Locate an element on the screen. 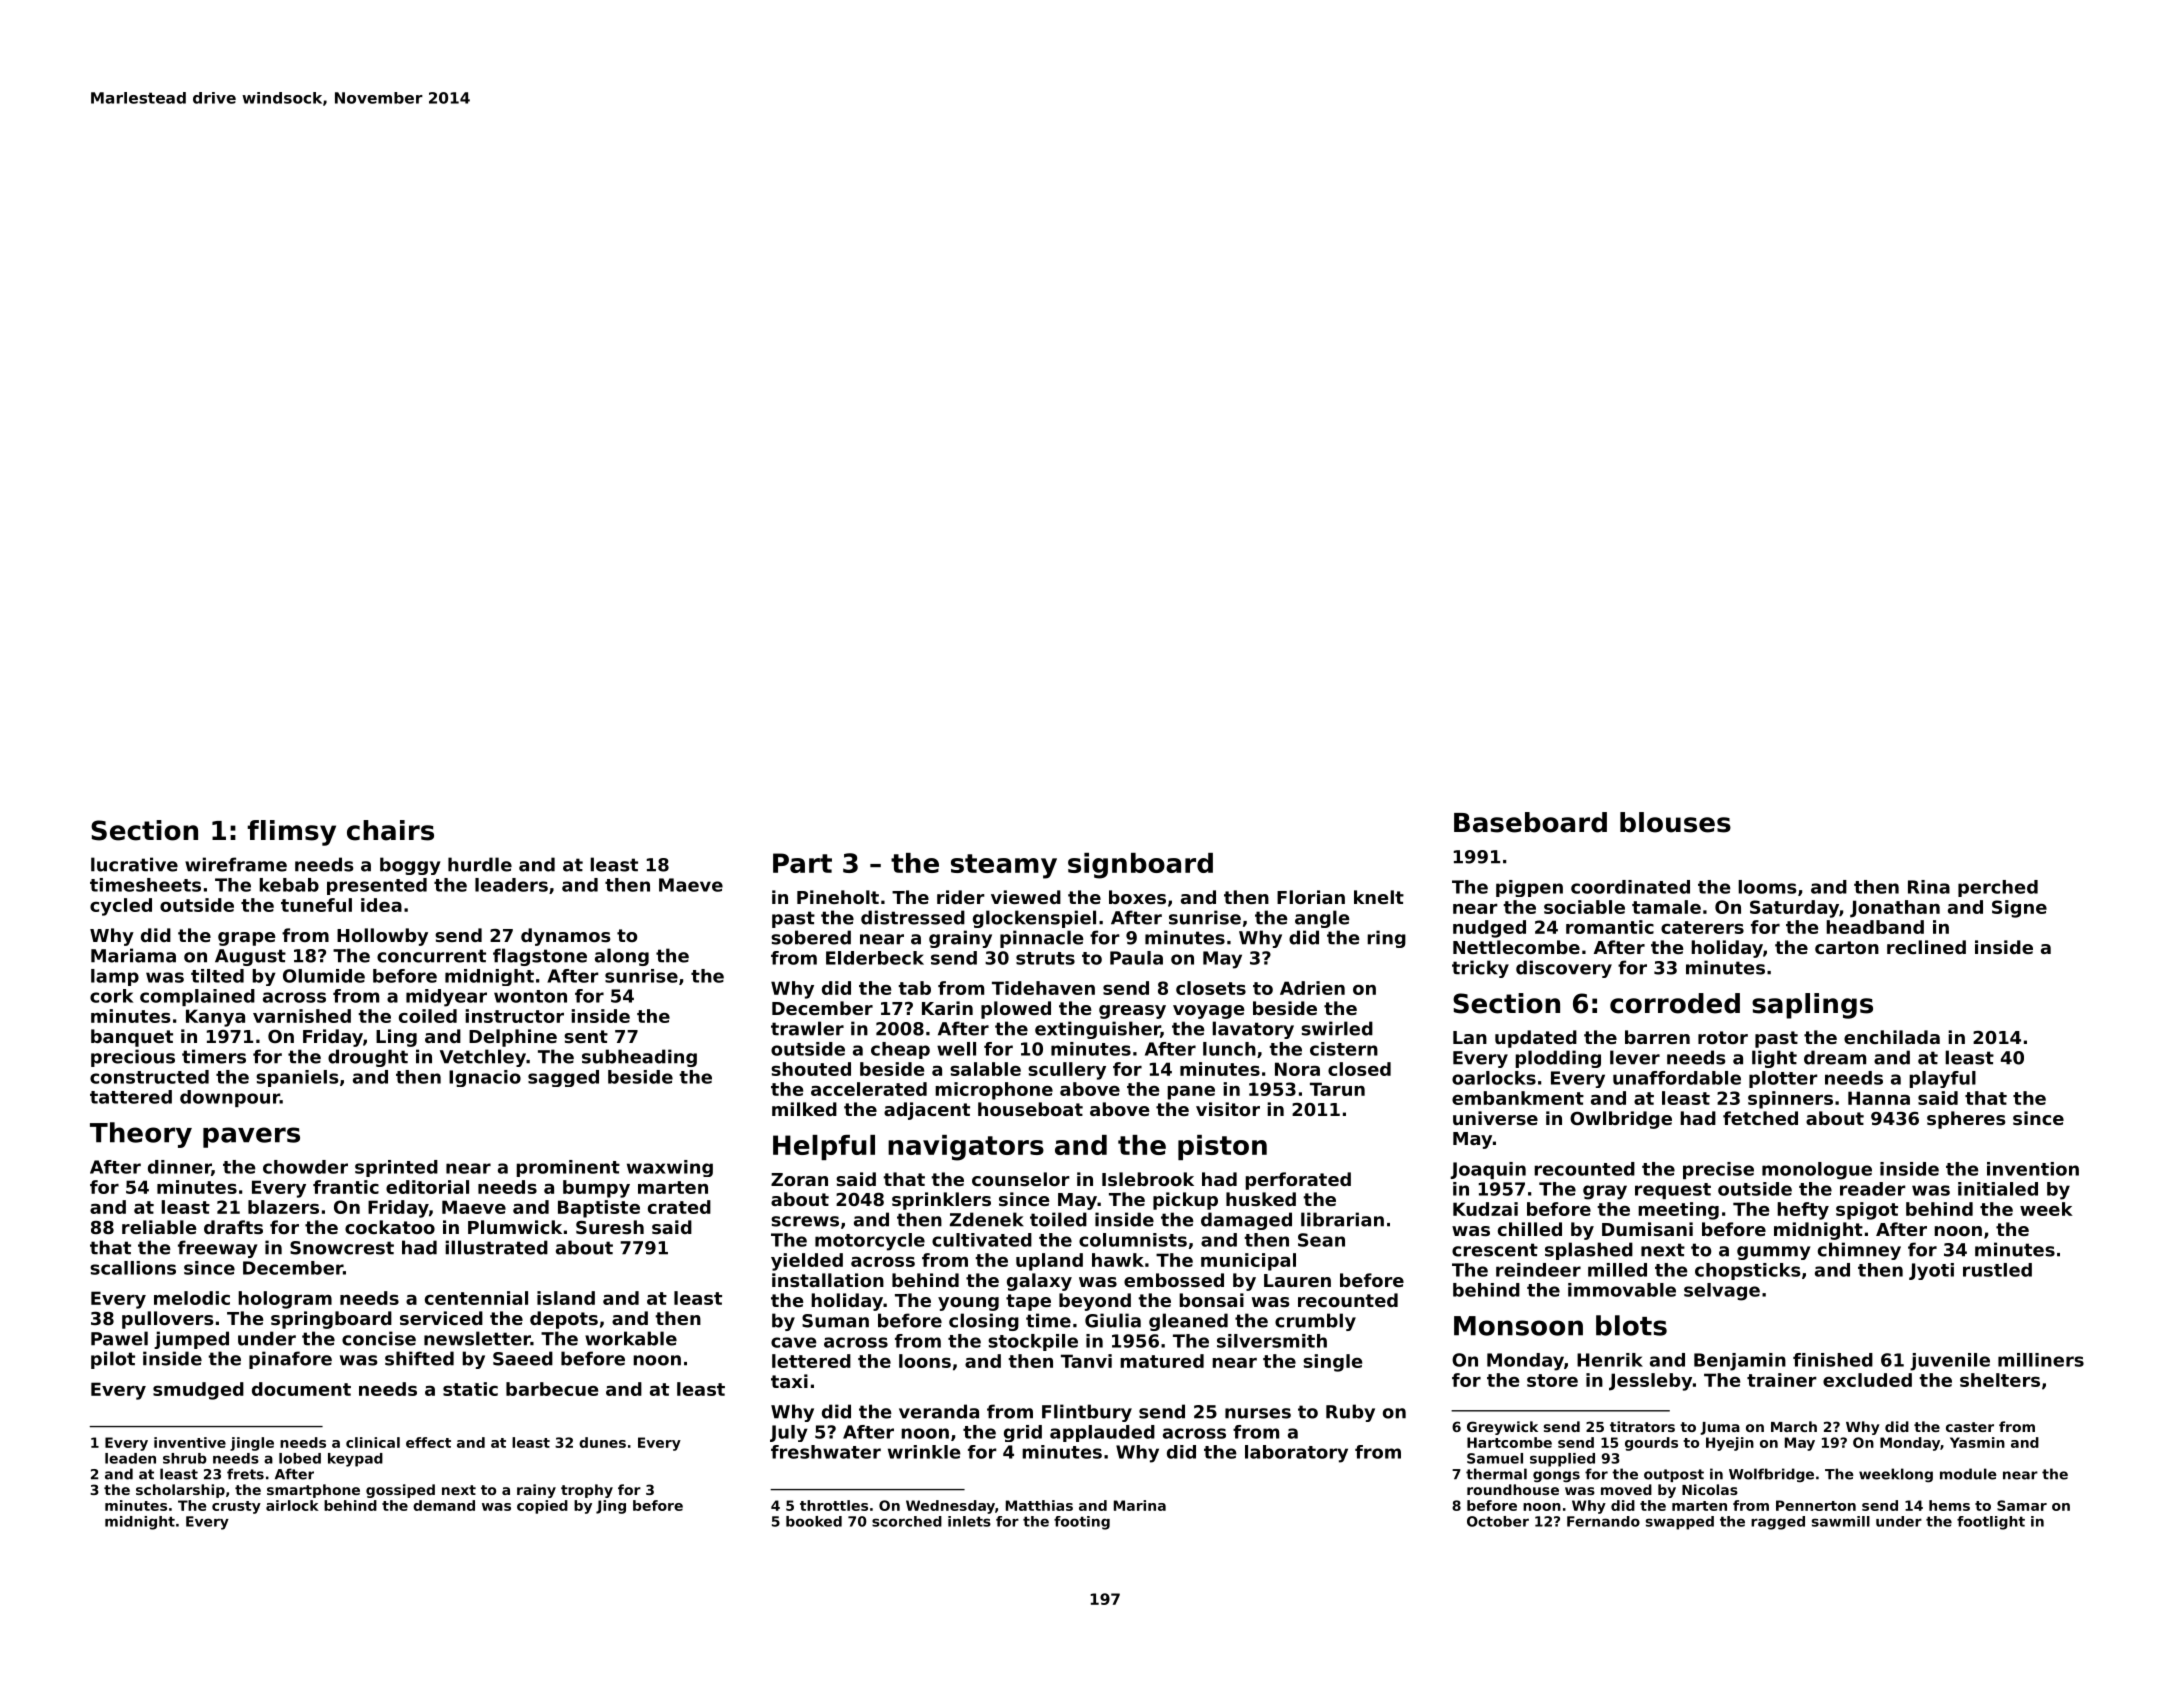  hurdle is located at coordinates (480, 864).
